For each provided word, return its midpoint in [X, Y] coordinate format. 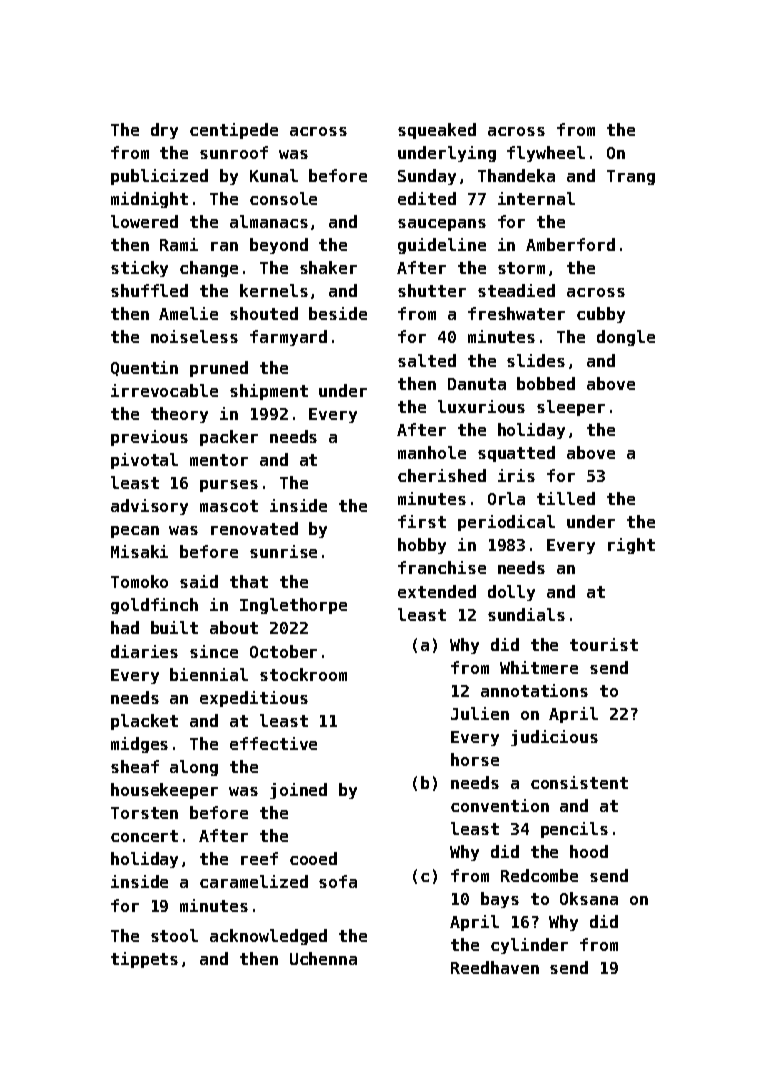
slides [536, 360]
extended [437, 591]
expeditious [254, 699]
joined [298, 791]
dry [164, 131]
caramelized [254, 881]
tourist [604, 644]
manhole [432, 452]
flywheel [546, 154]
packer [229, 438]
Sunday [427, 177]
